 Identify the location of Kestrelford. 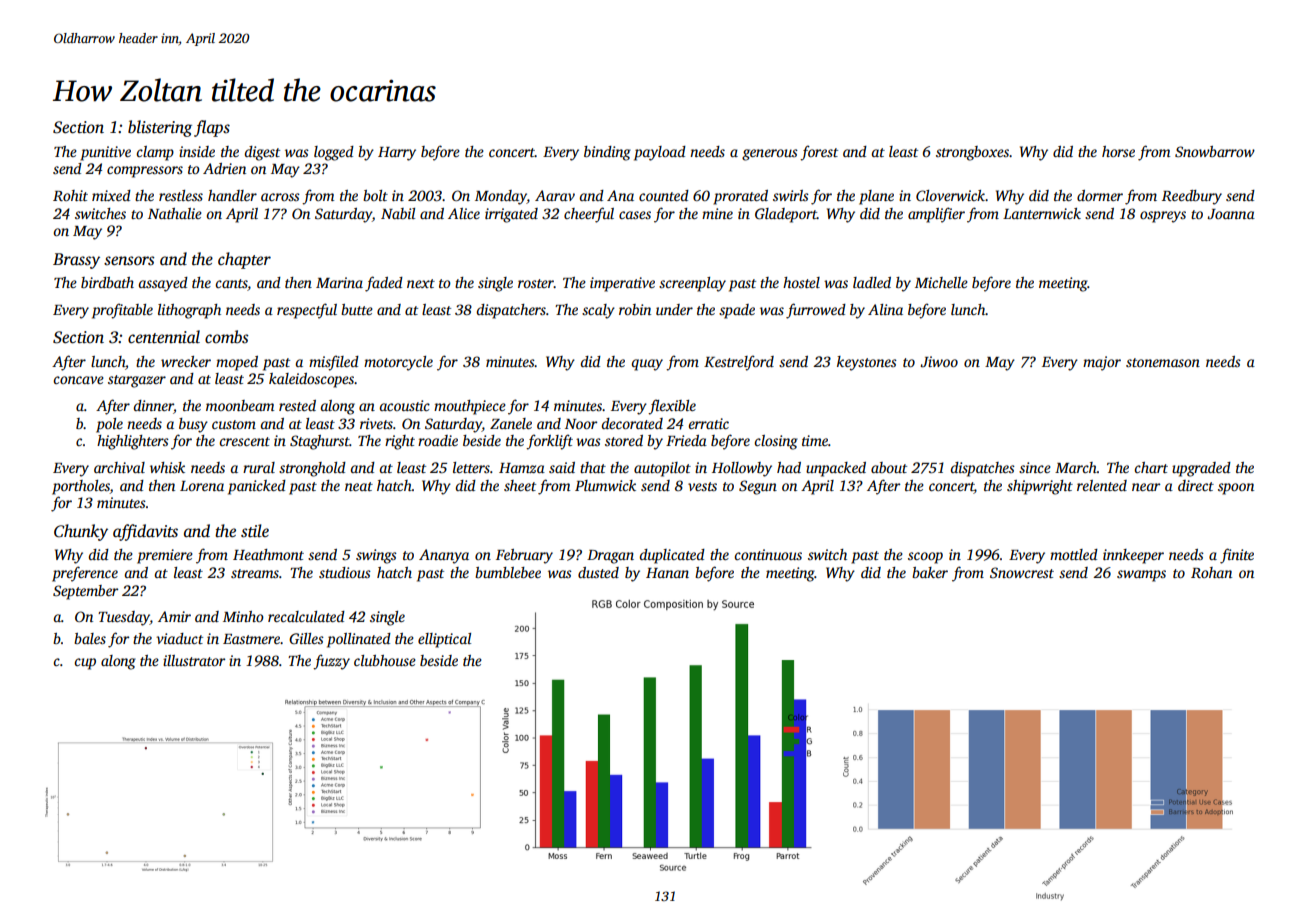
(739, 363).
